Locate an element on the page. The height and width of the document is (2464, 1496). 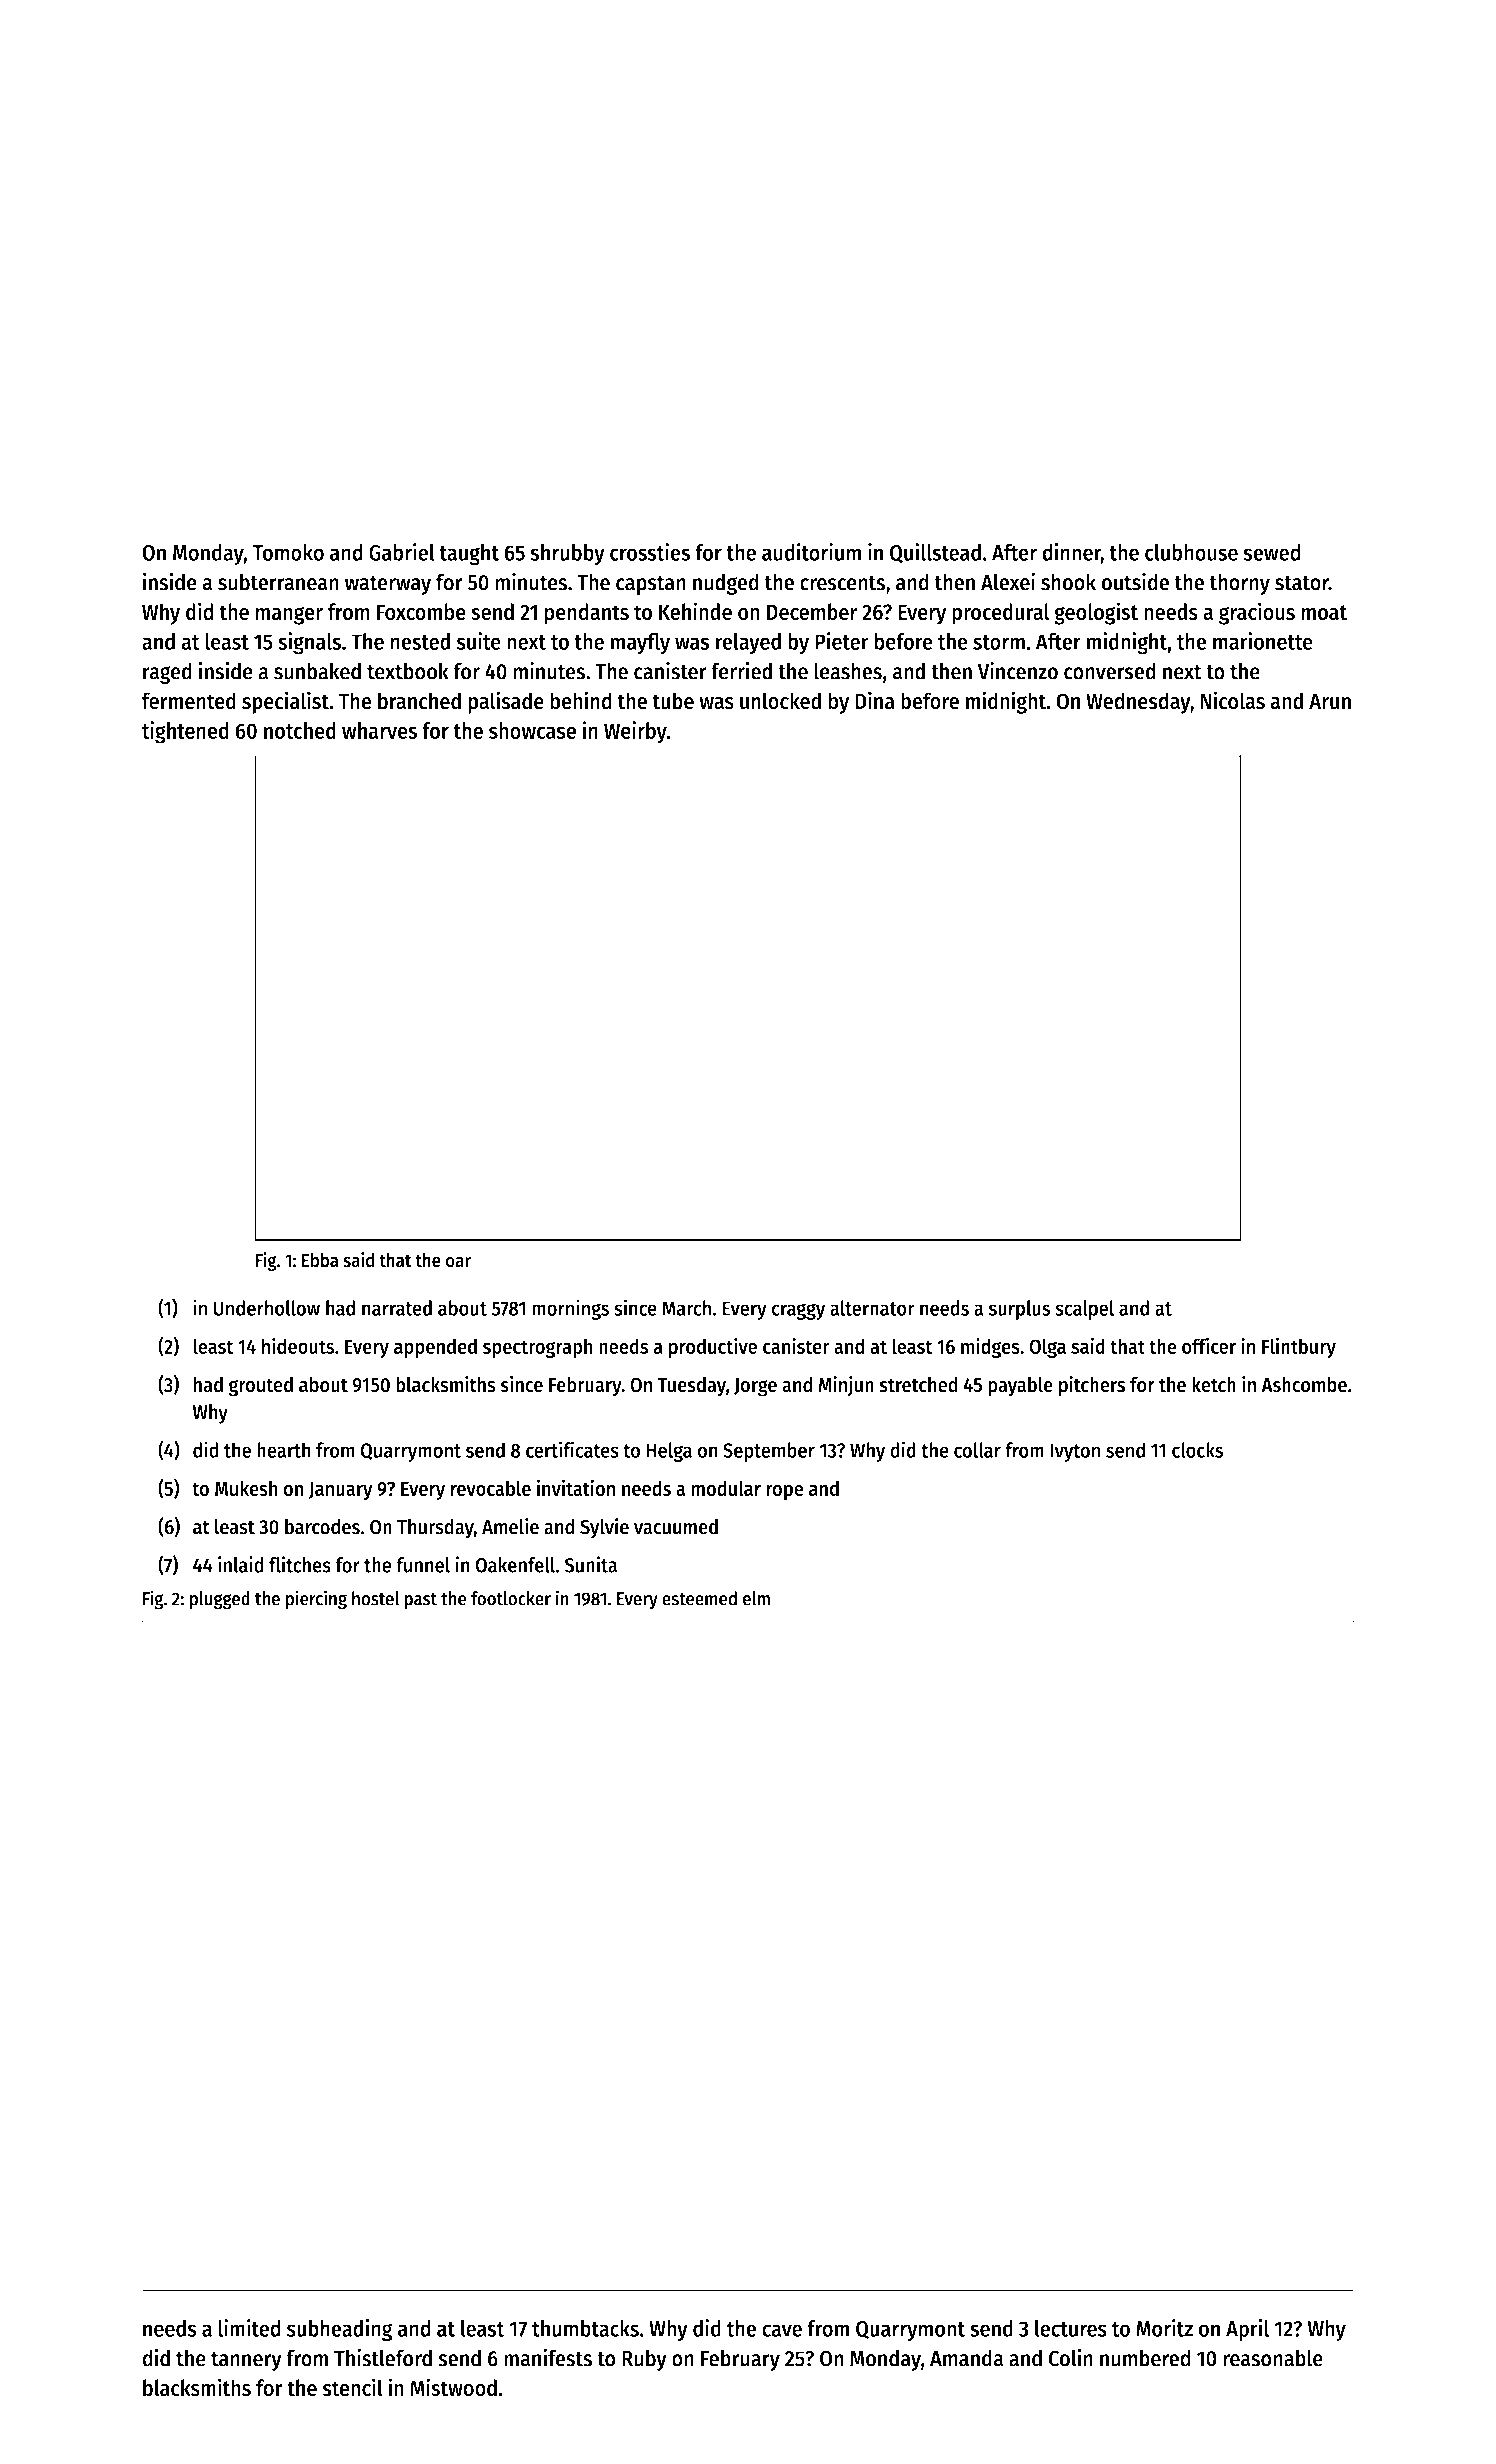
scalpel is located at coordinates (1084, 1310).
